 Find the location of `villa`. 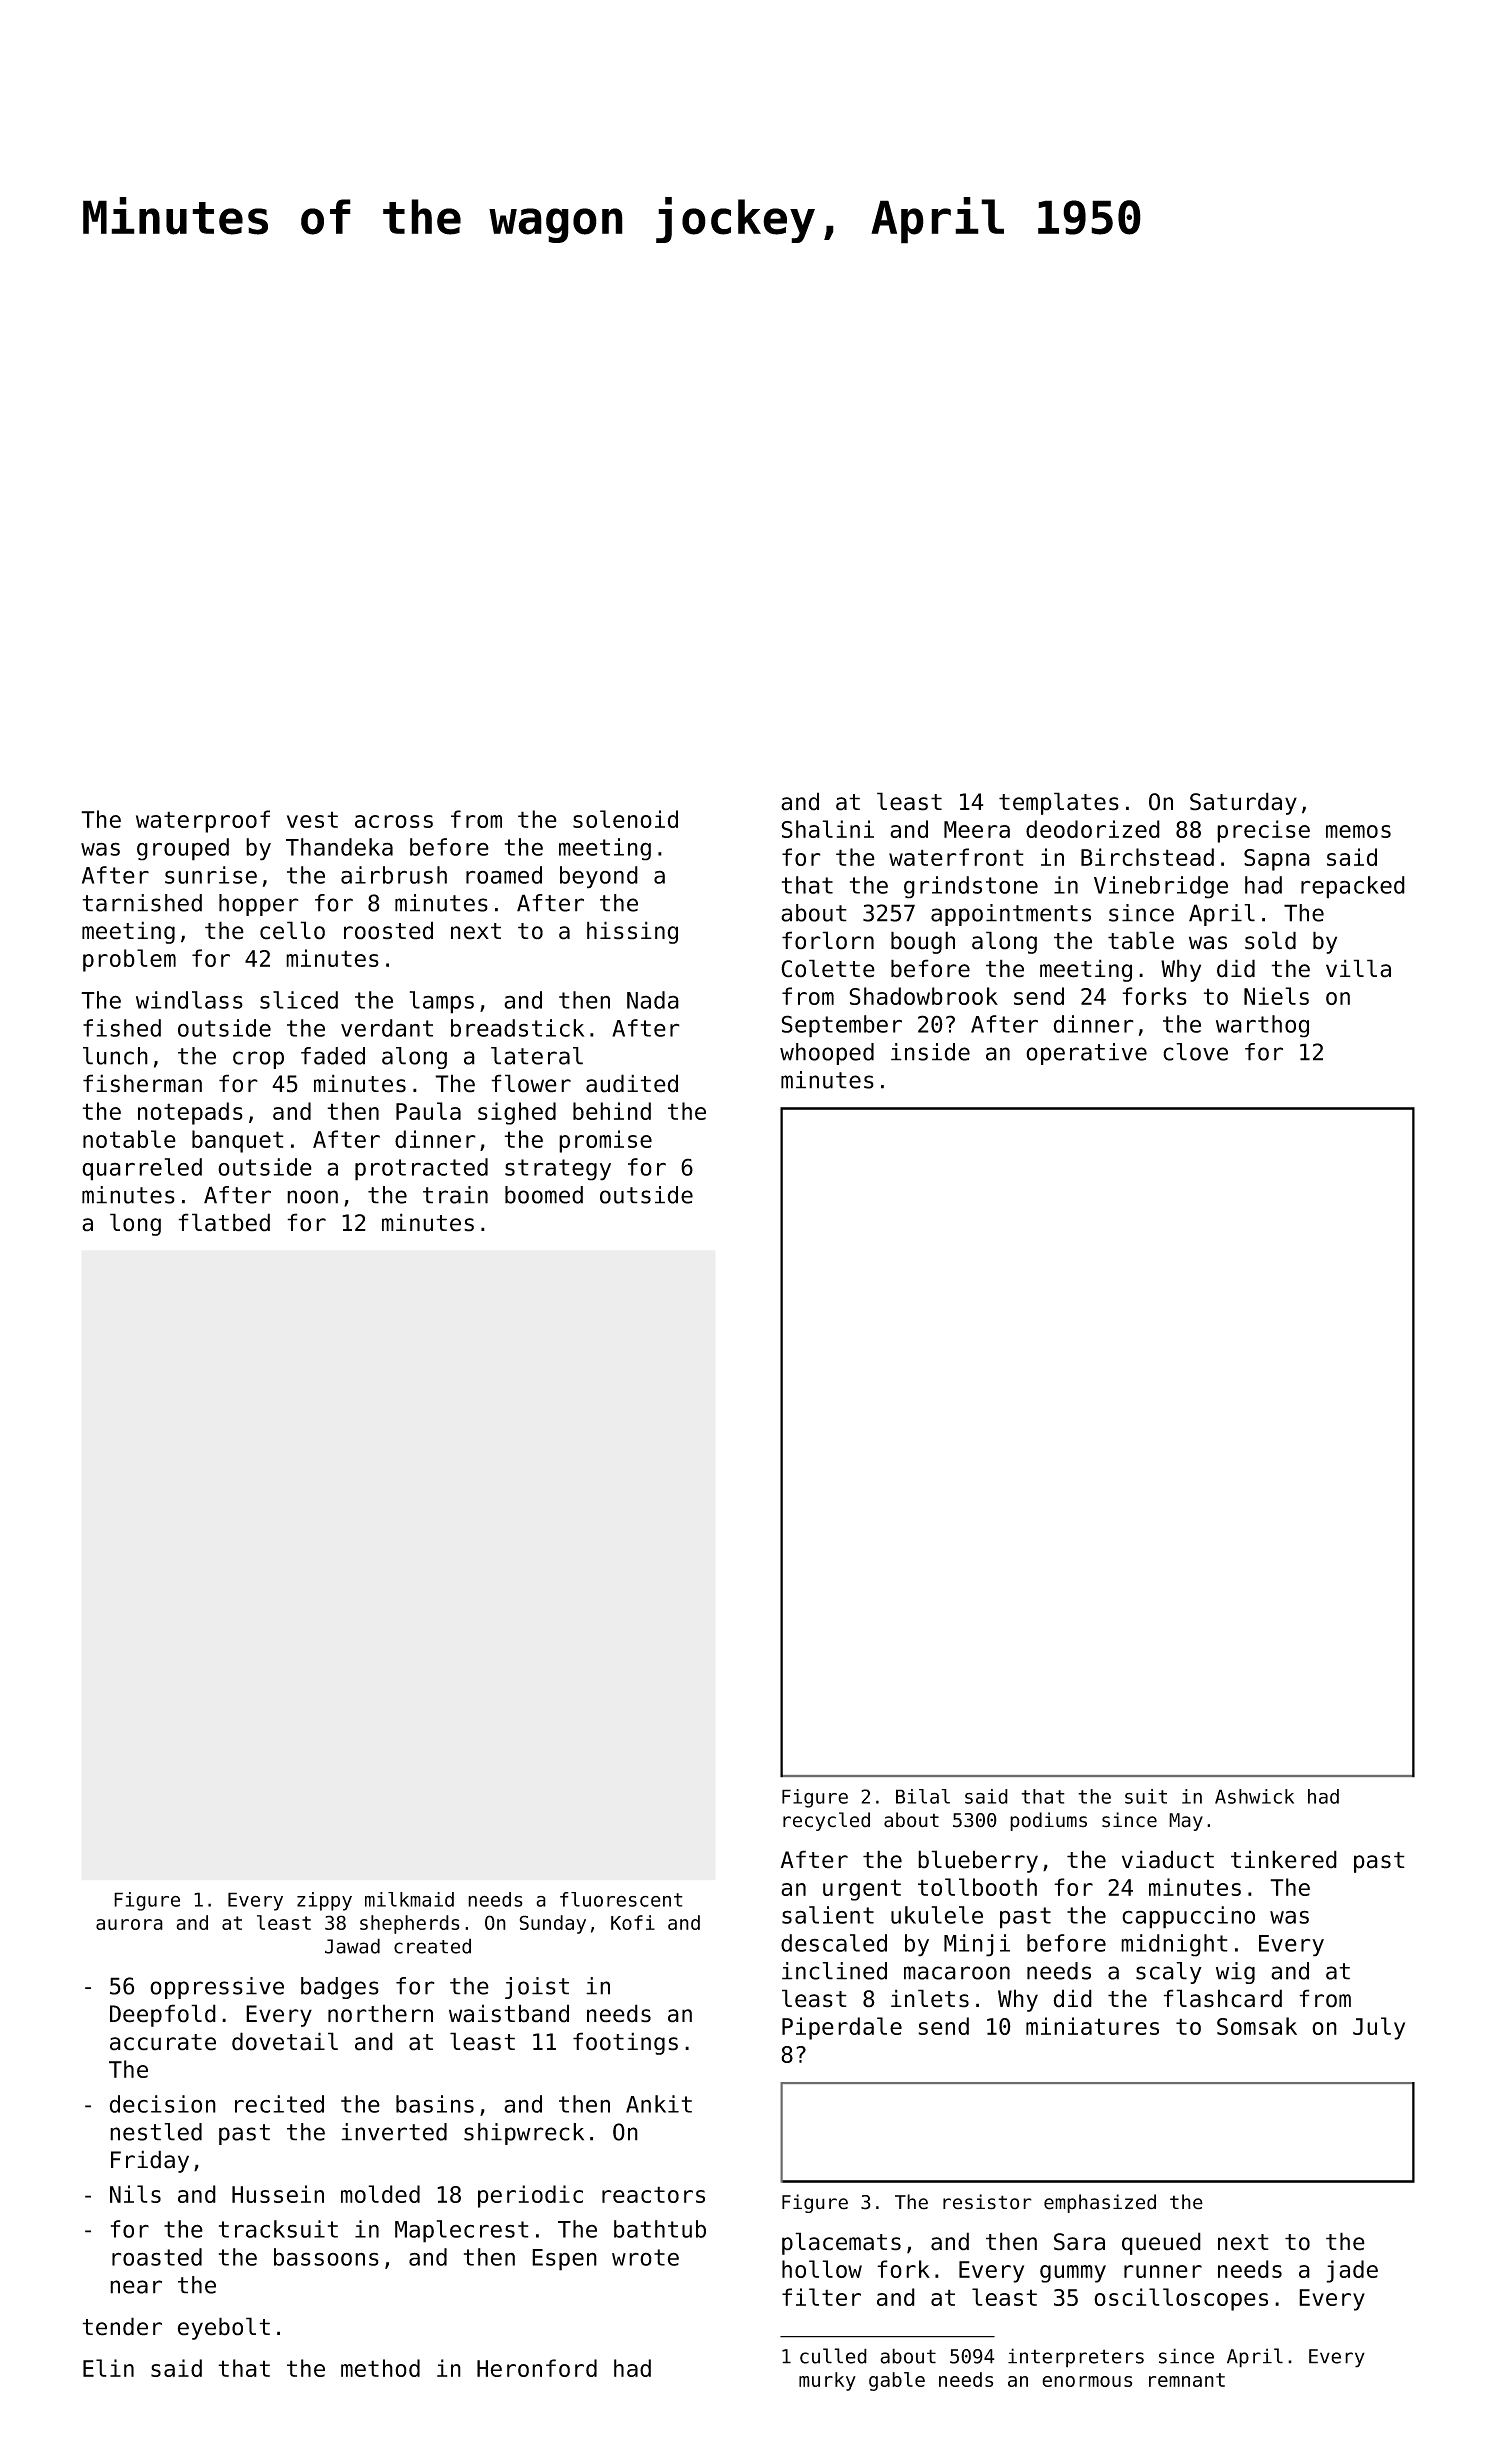

villa is located at coordinates (1358, 968).
